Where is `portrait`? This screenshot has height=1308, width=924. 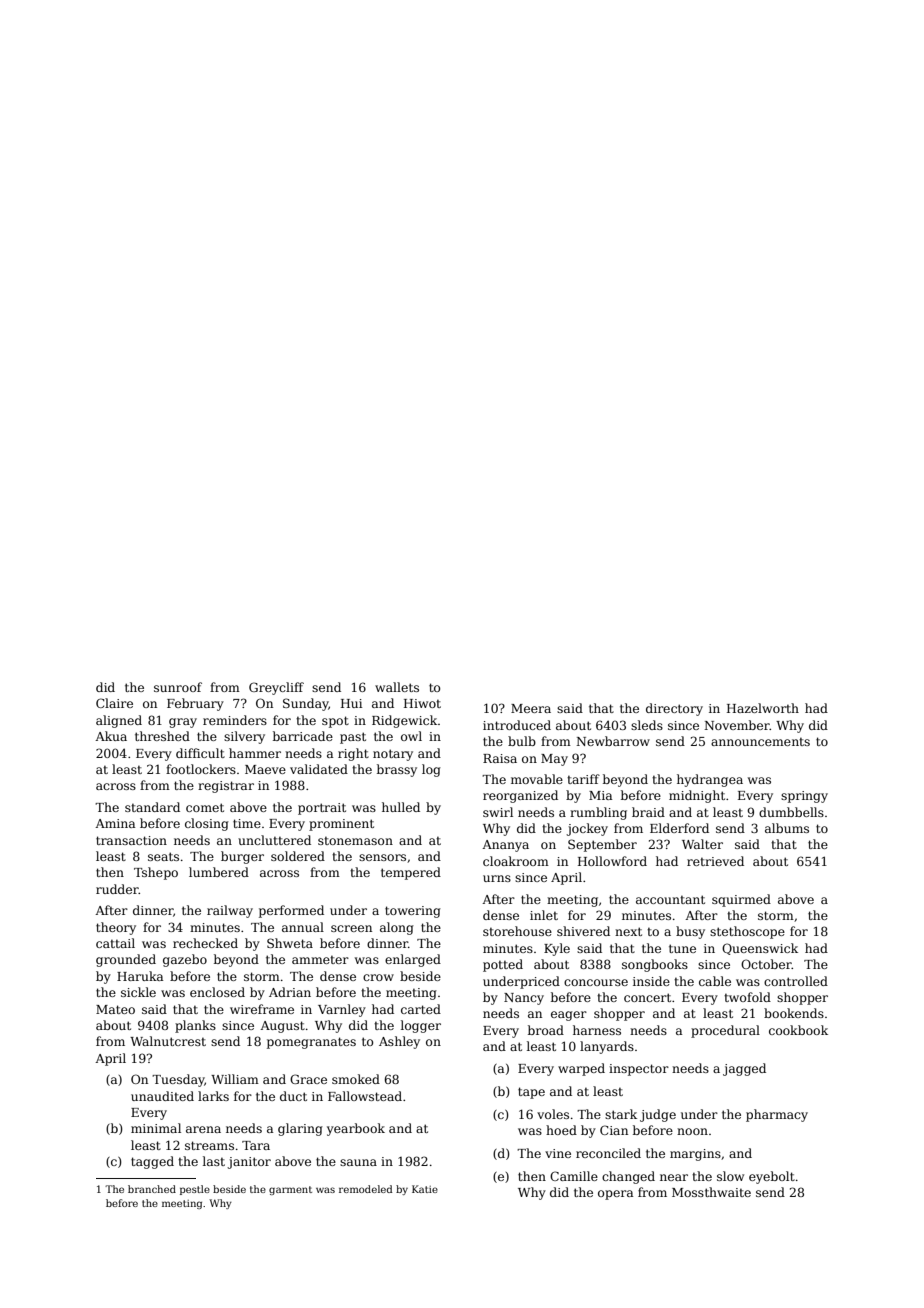
portrait is located at coordinates (322, 809).
